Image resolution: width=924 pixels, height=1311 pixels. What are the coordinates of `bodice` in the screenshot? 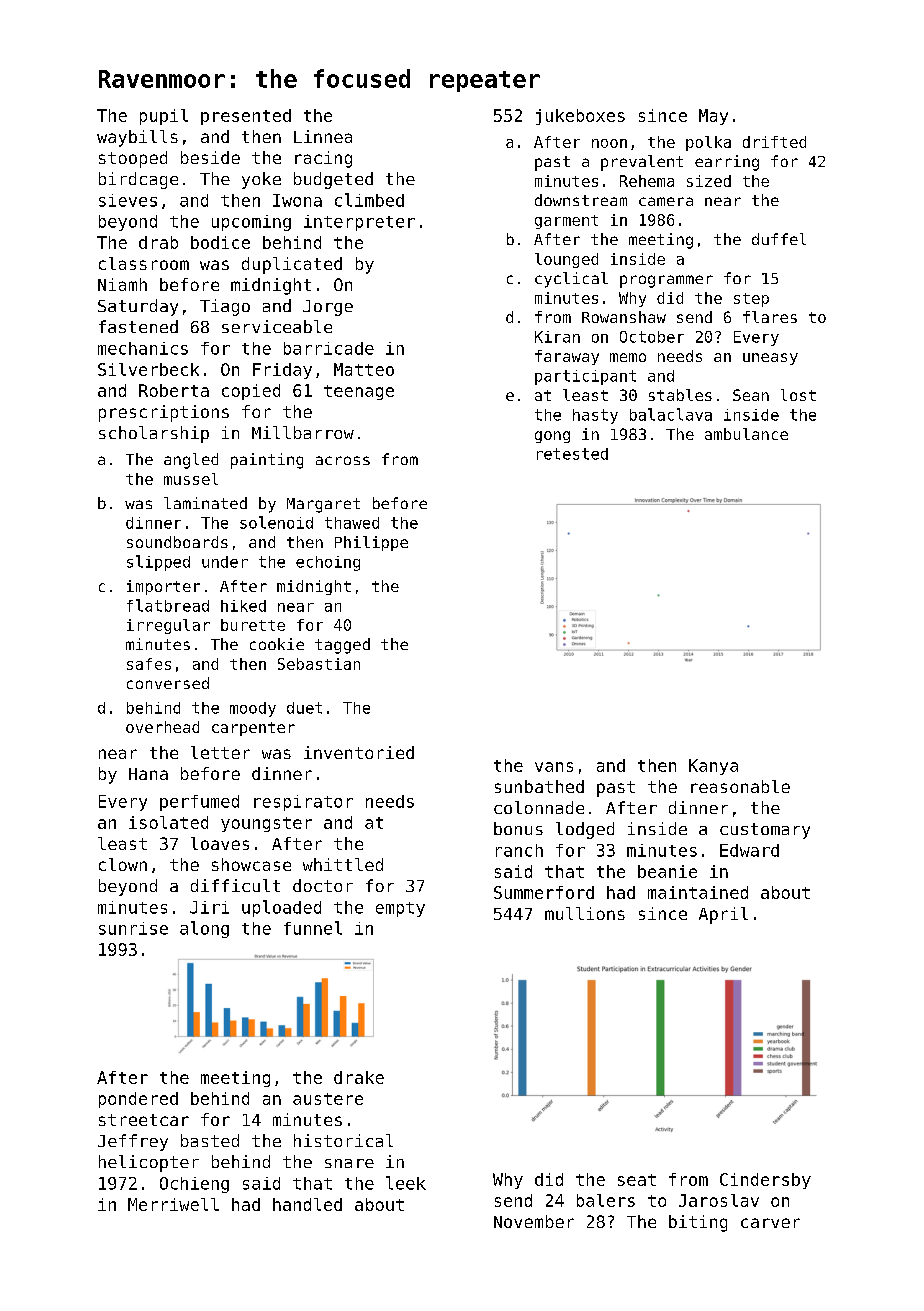 It's located at (220, 242).
